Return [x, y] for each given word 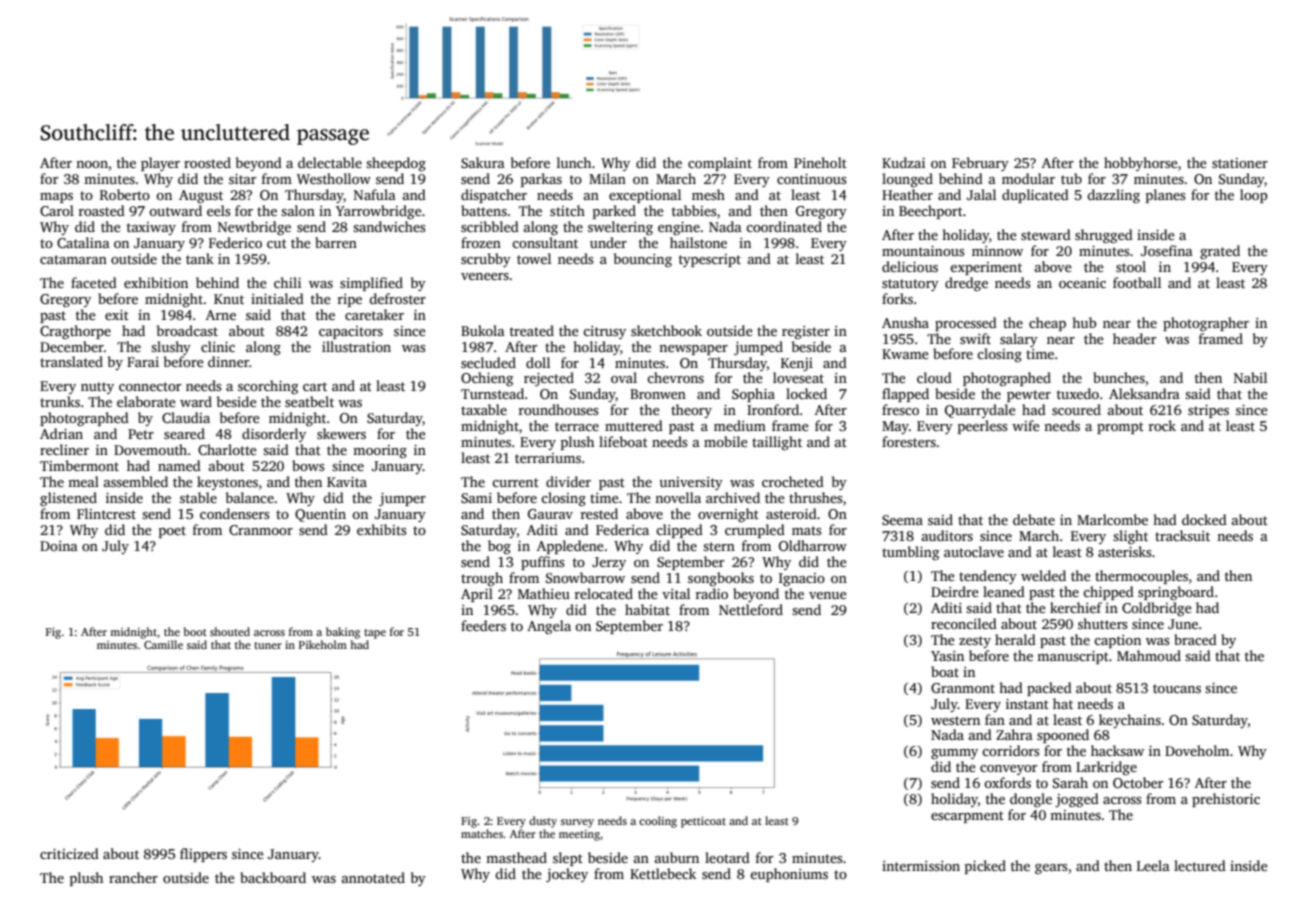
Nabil [1250, 377]
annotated [373, 877]
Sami [476, 498]
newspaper [693, 350]
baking [343, 633]
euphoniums [789, 875]
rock [1162, 425]
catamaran [73, 259]
